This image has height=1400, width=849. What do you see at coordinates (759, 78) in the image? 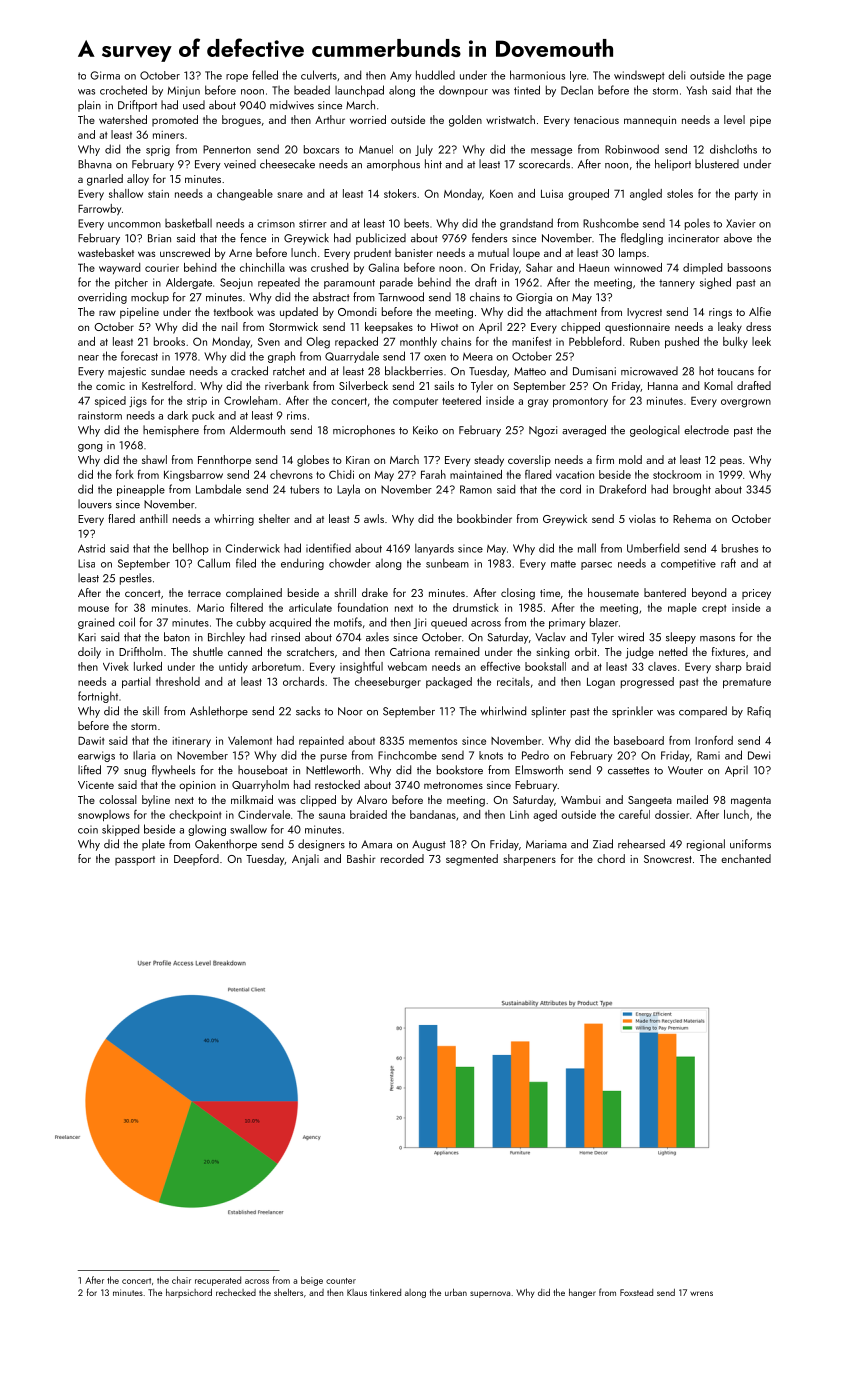
I see `page` at bounding box center [759, 78].
